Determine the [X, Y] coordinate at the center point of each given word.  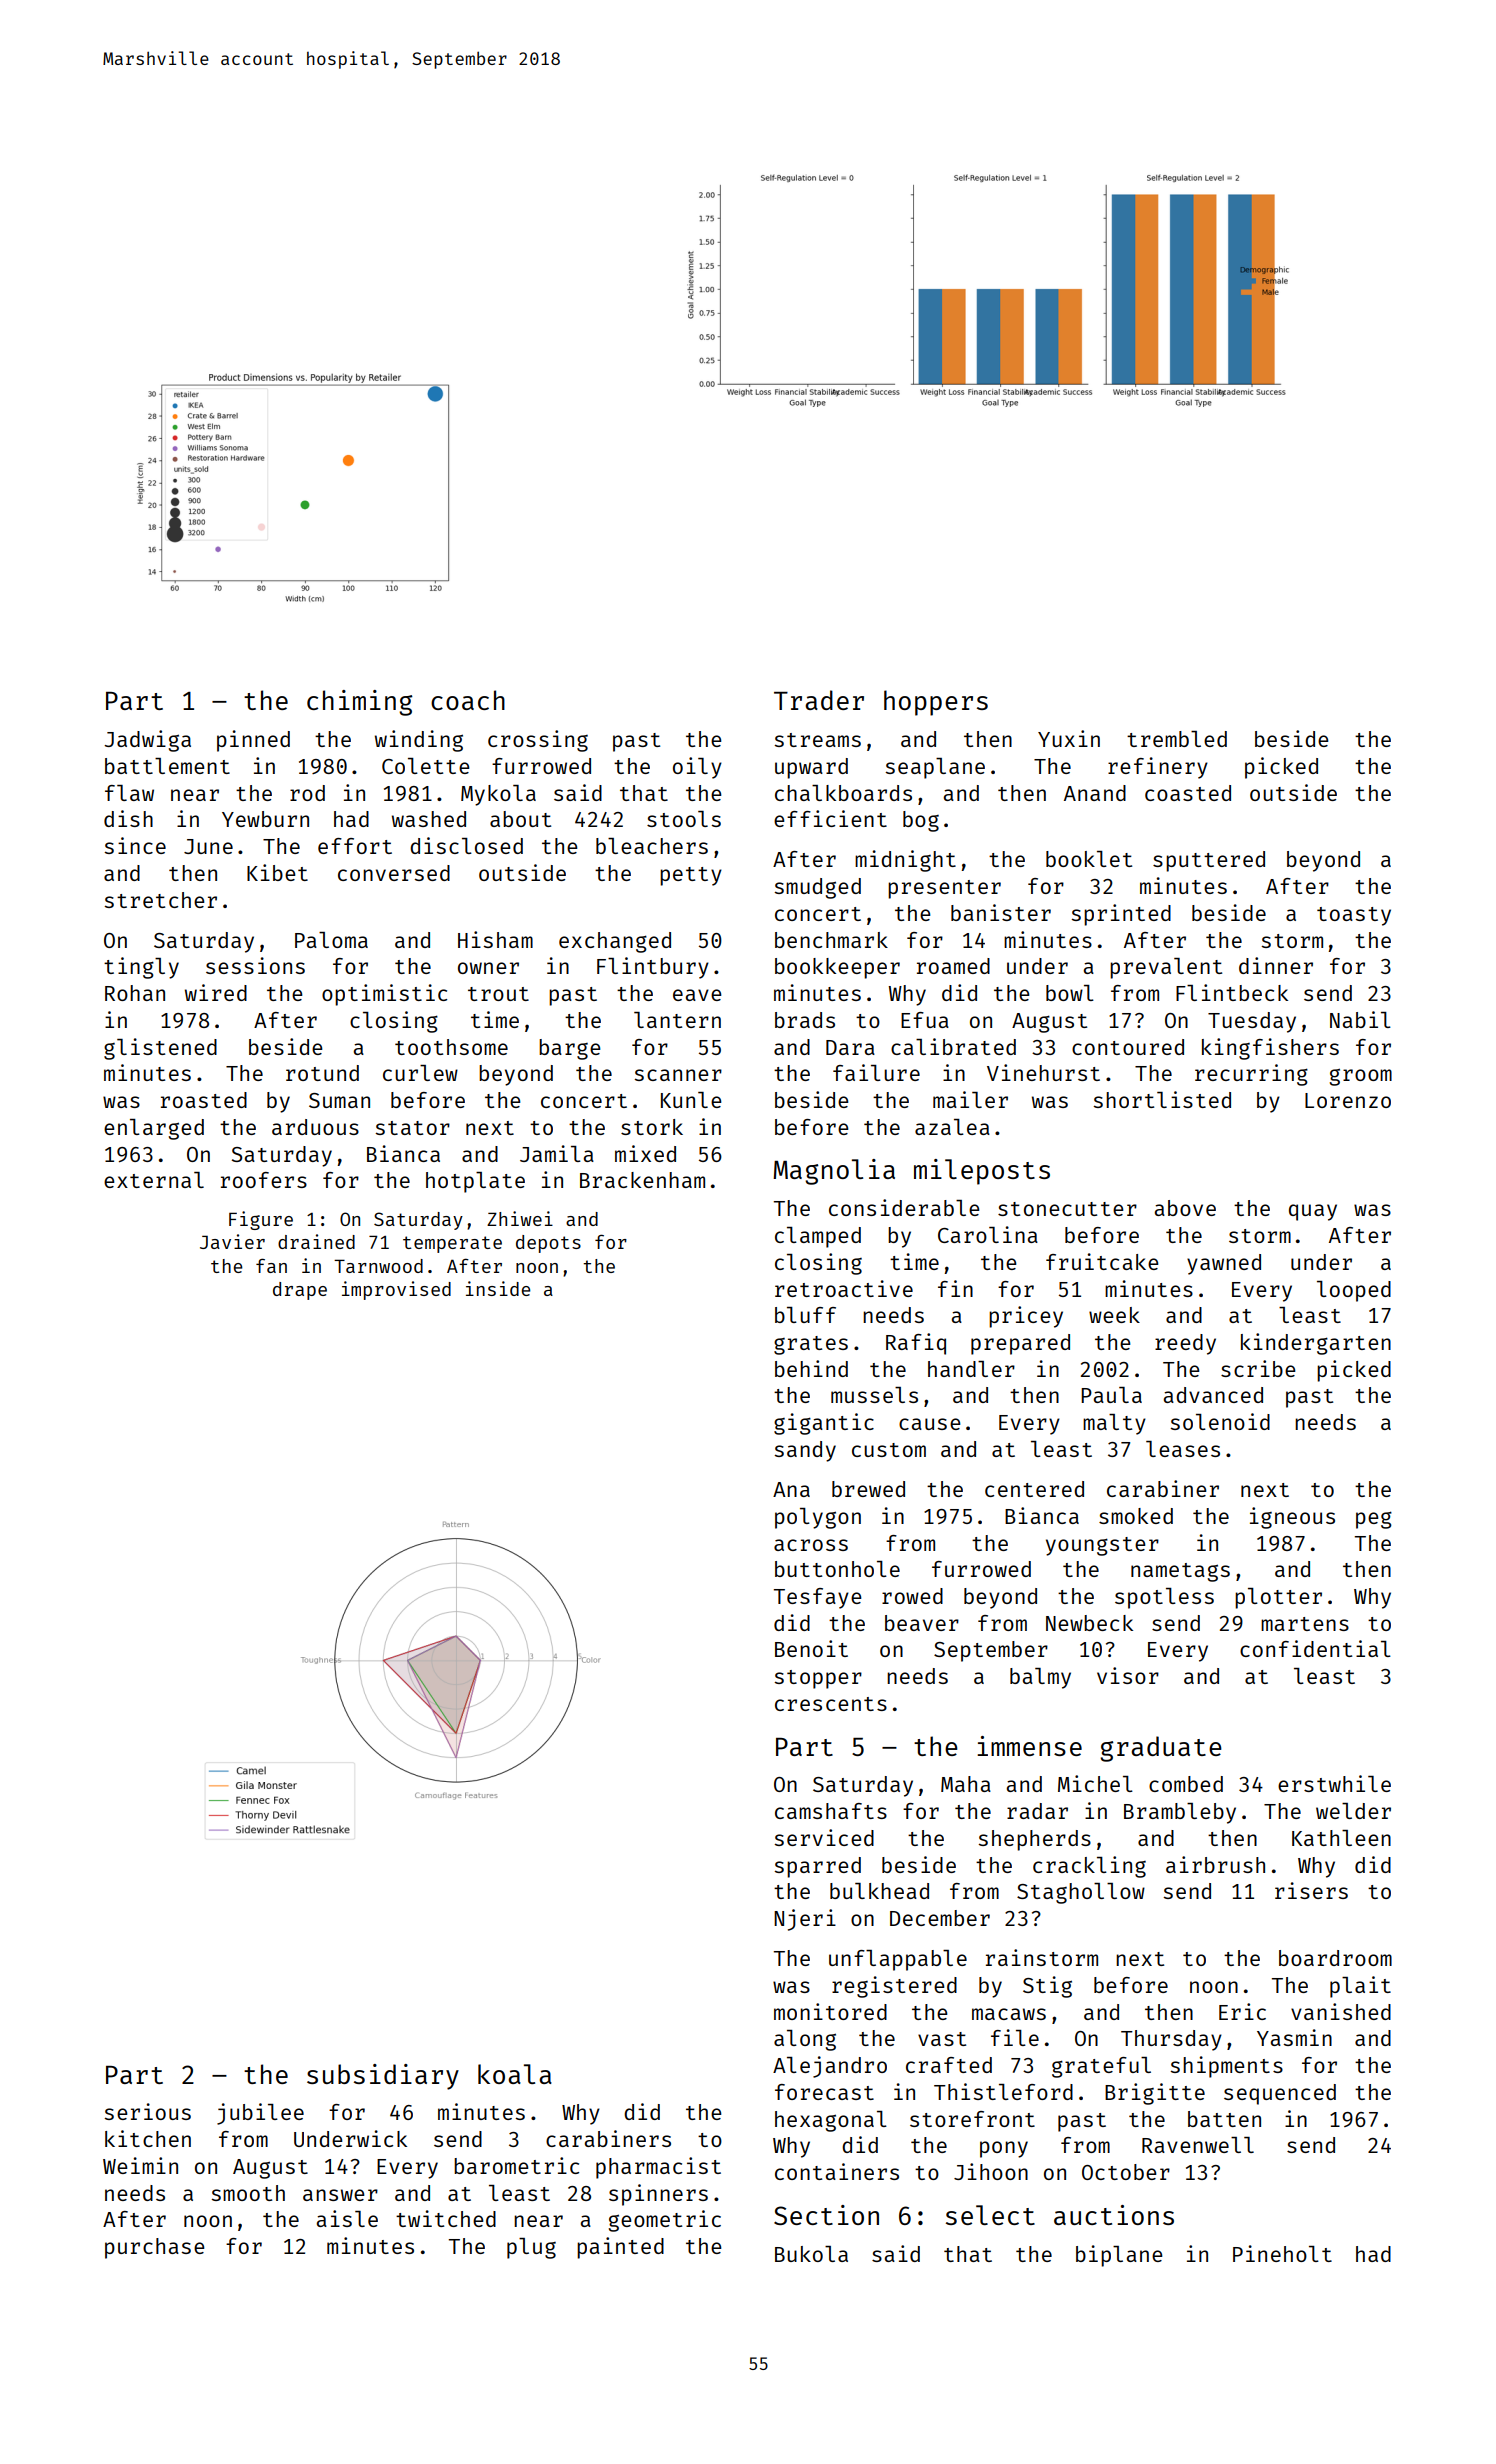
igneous [1292, 1518]
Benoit [811, 1648]
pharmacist [658, 2168]
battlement [167, 766]
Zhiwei [520, 1218]
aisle [347, 2218]
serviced [824, 1837]
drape [300, 1291]
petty [691, 876]
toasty [1354, 916]
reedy [1185, 1344]
